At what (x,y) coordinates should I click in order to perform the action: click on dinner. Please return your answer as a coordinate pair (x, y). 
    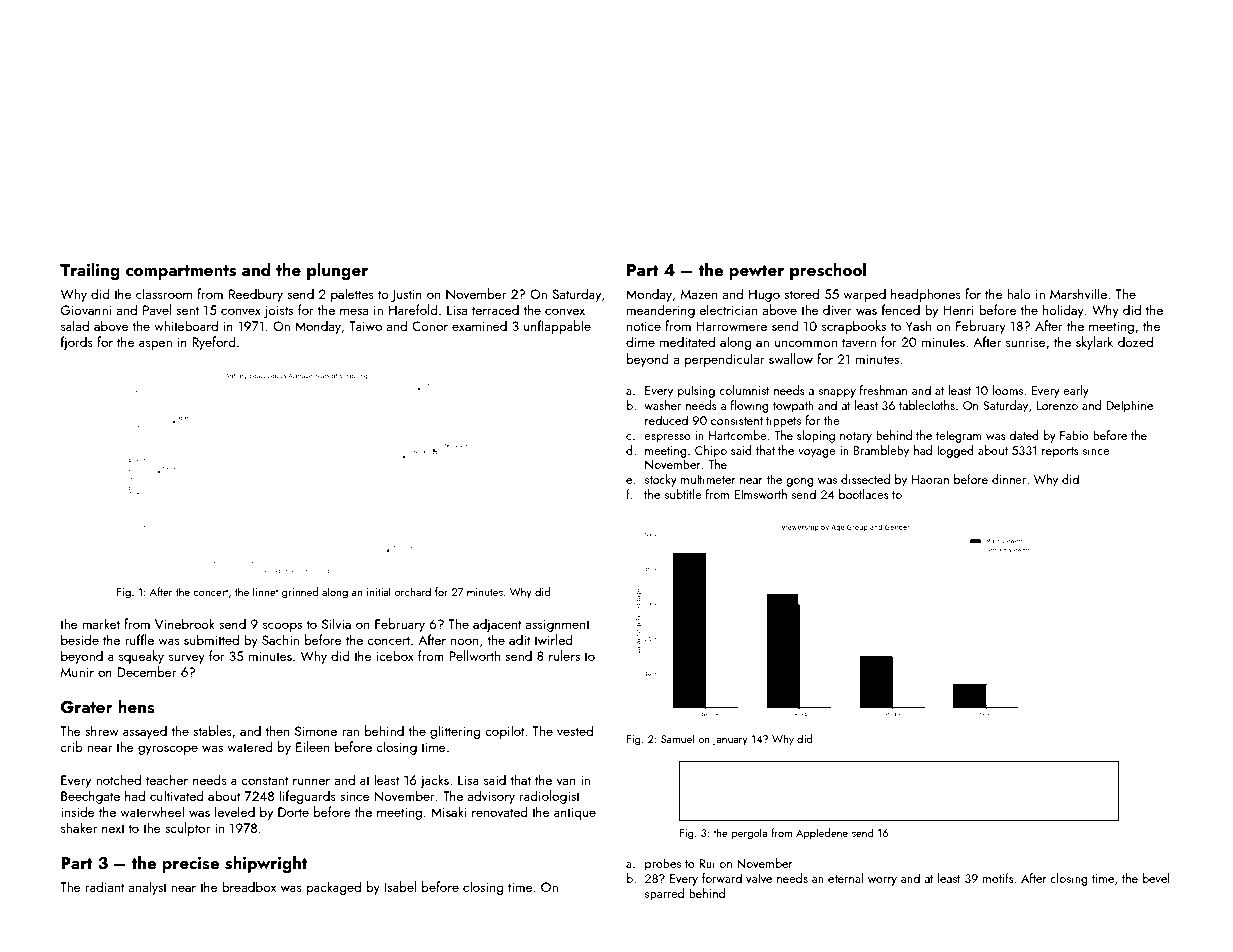
    Looking at the image, I should click on (1009, 479).
